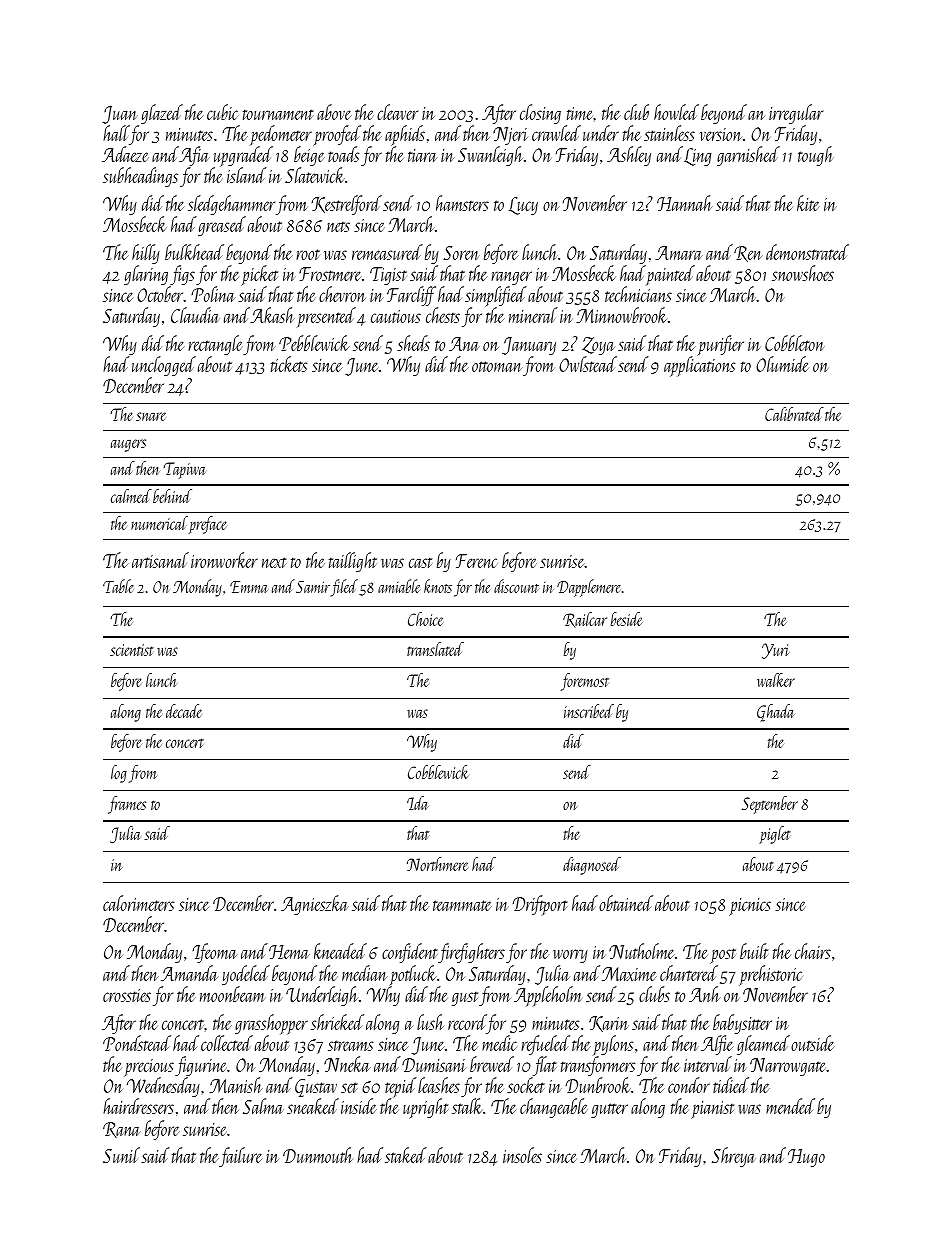 The height and width of the screenshot is (1233, 952). Describe the element at coordinates (318, 1155) in the screenshot. I see `Dunmouth` at that location.
